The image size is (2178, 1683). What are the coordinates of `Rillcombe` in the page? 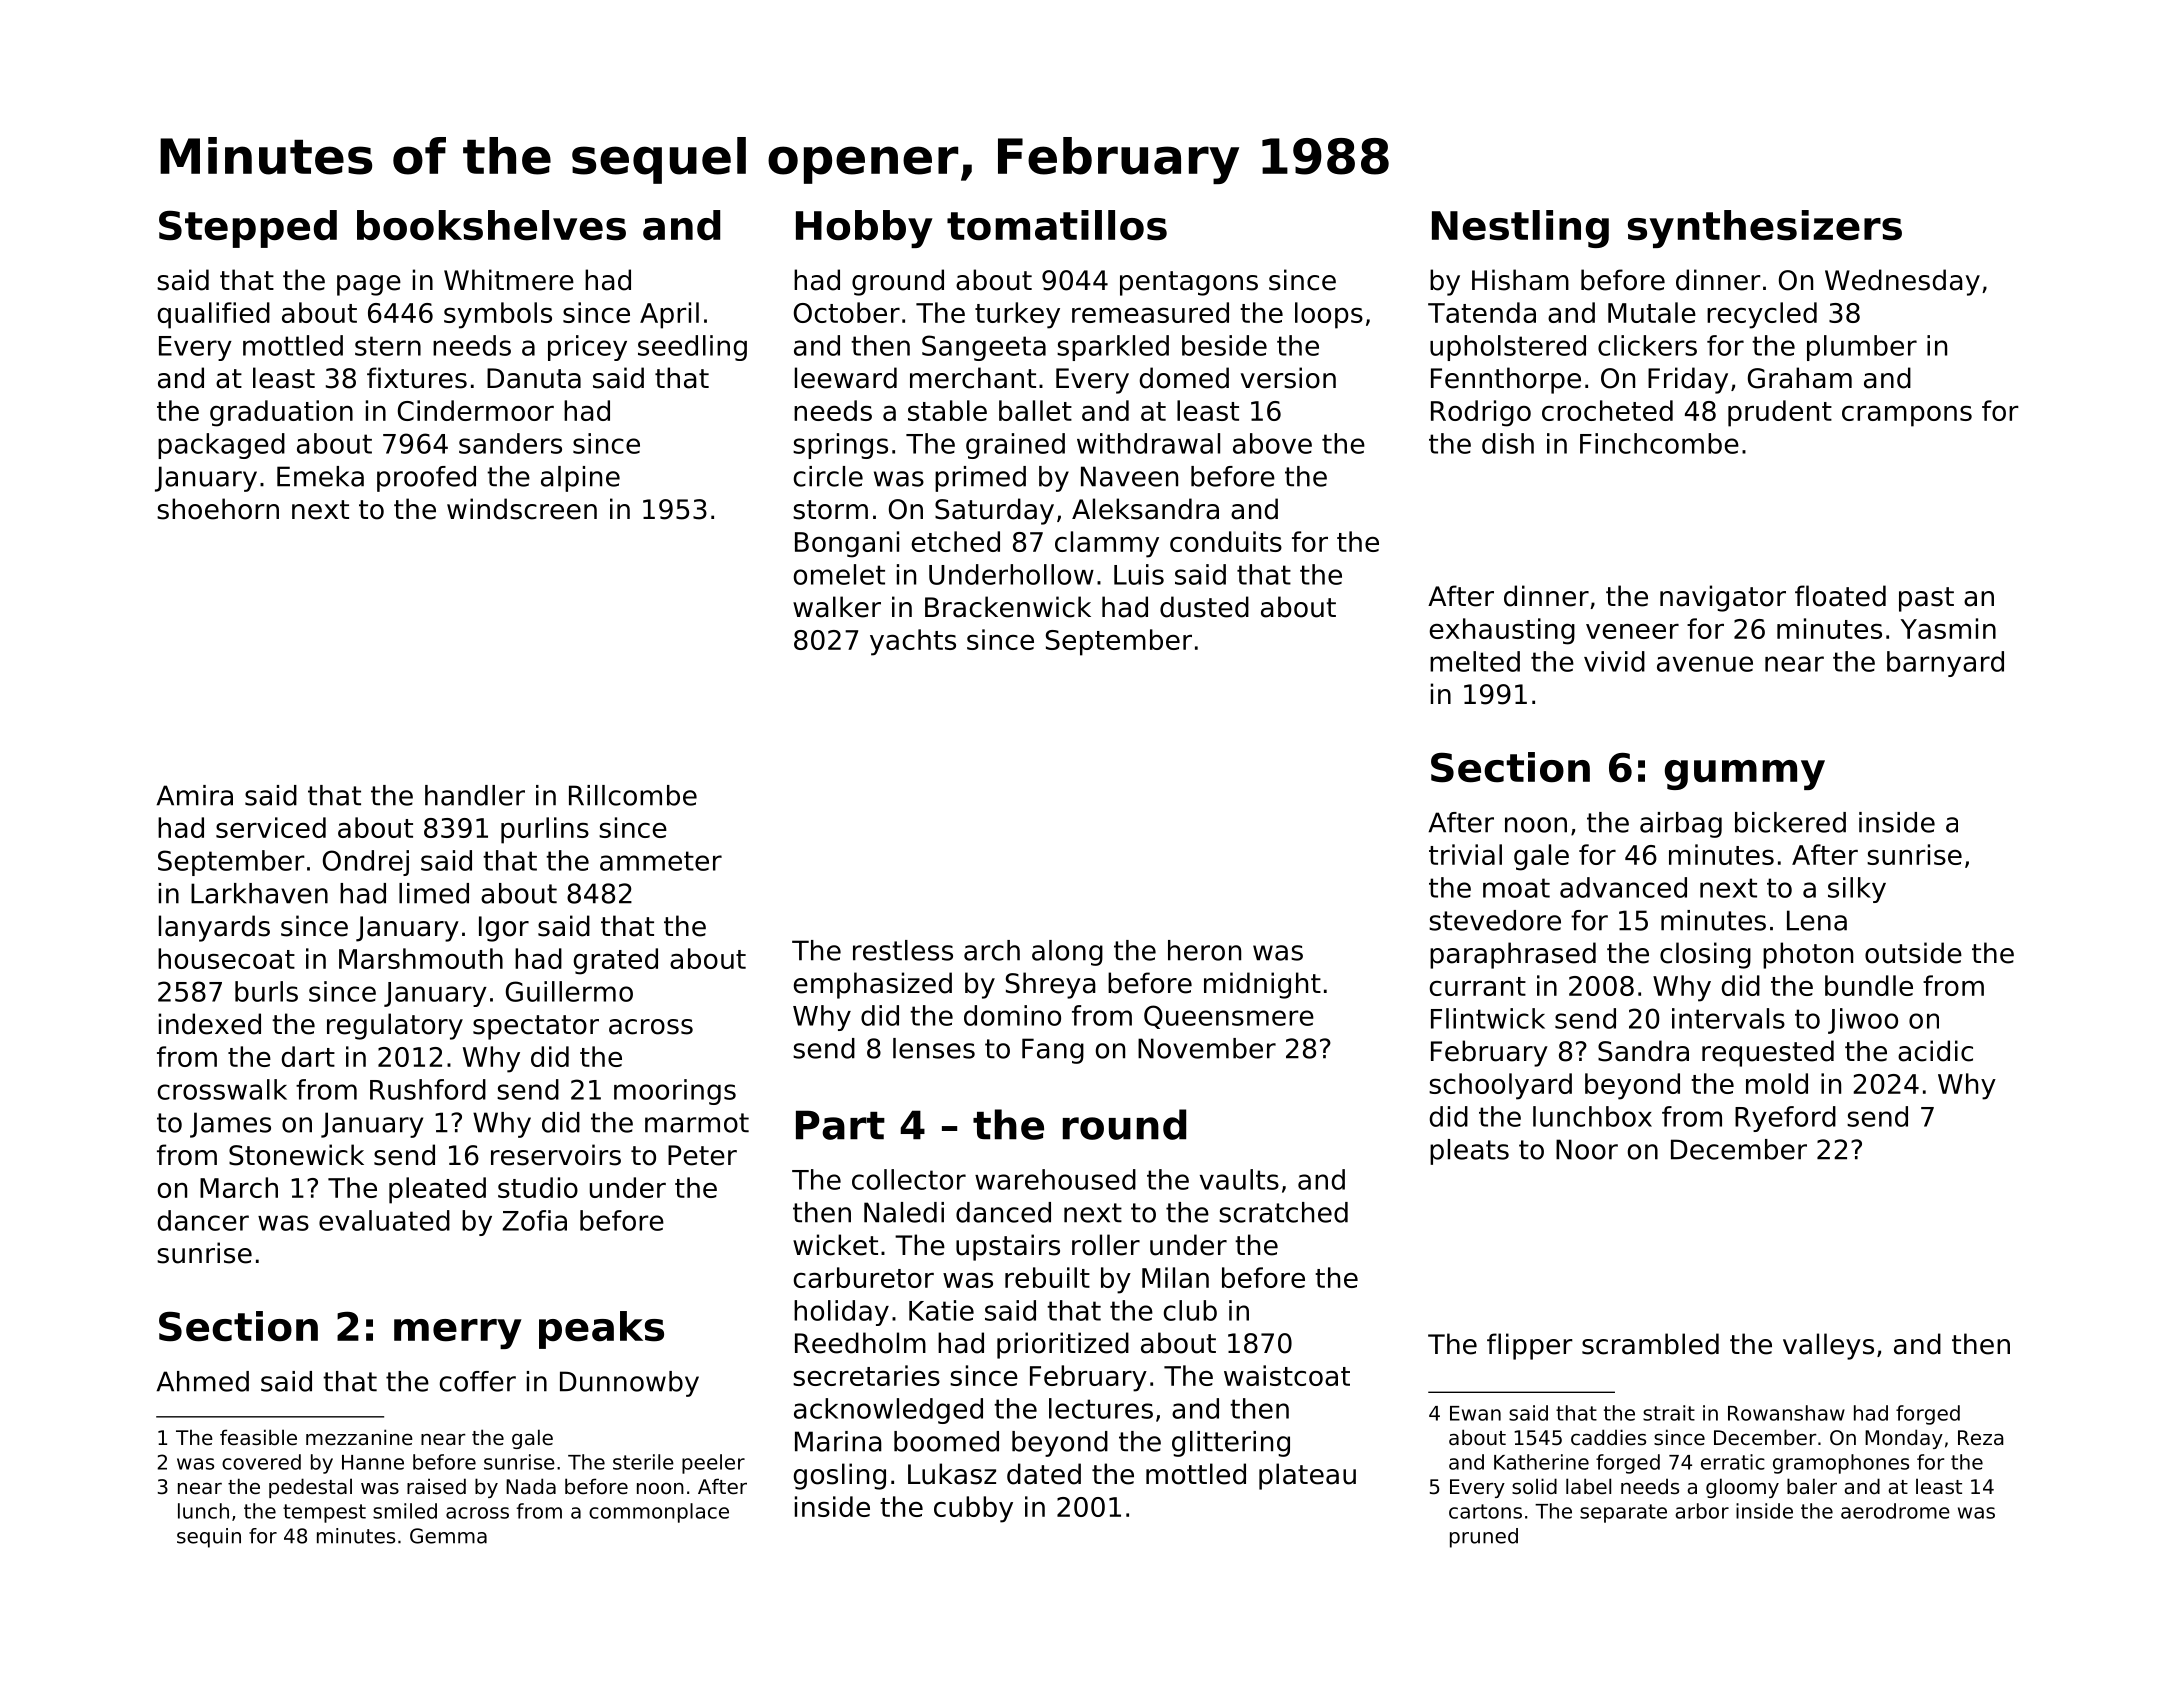 It's located at (633, 795).
